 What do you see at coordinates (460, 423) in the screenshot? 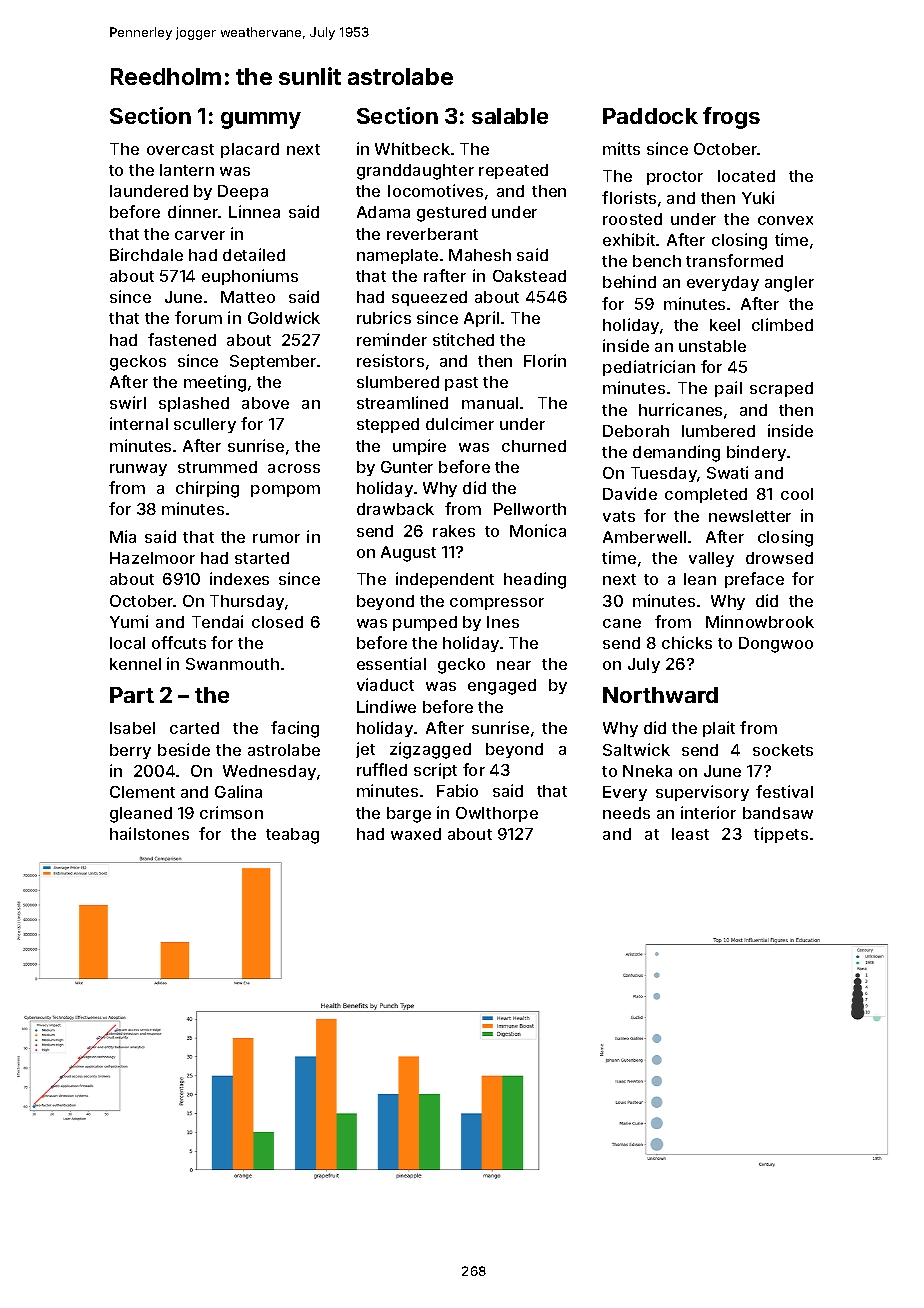
I see `dulcimer` at bounding box center [460, 423].
